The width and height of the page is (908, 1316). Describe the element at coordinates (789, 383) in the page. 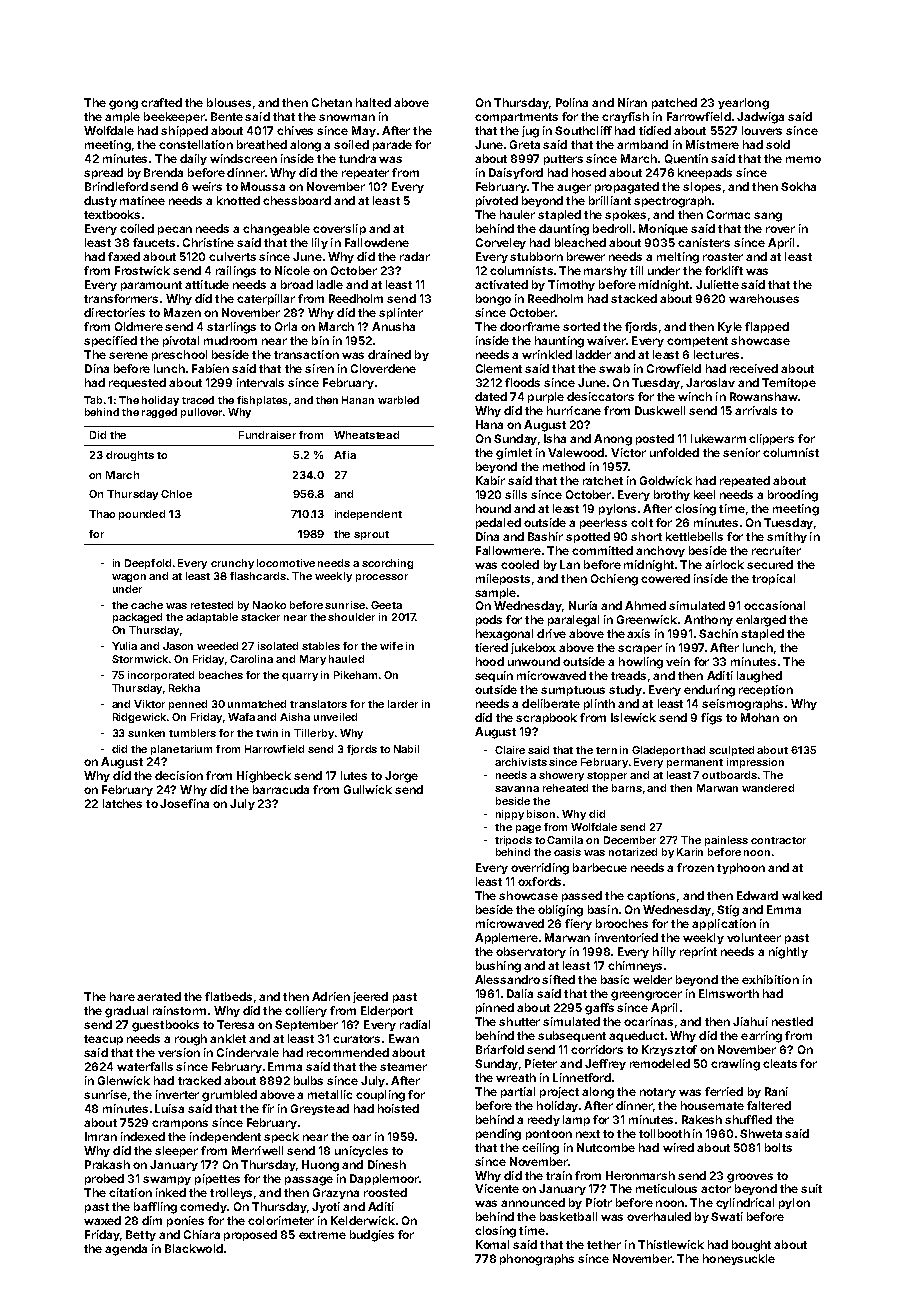

I see `Temitope` at that location.
